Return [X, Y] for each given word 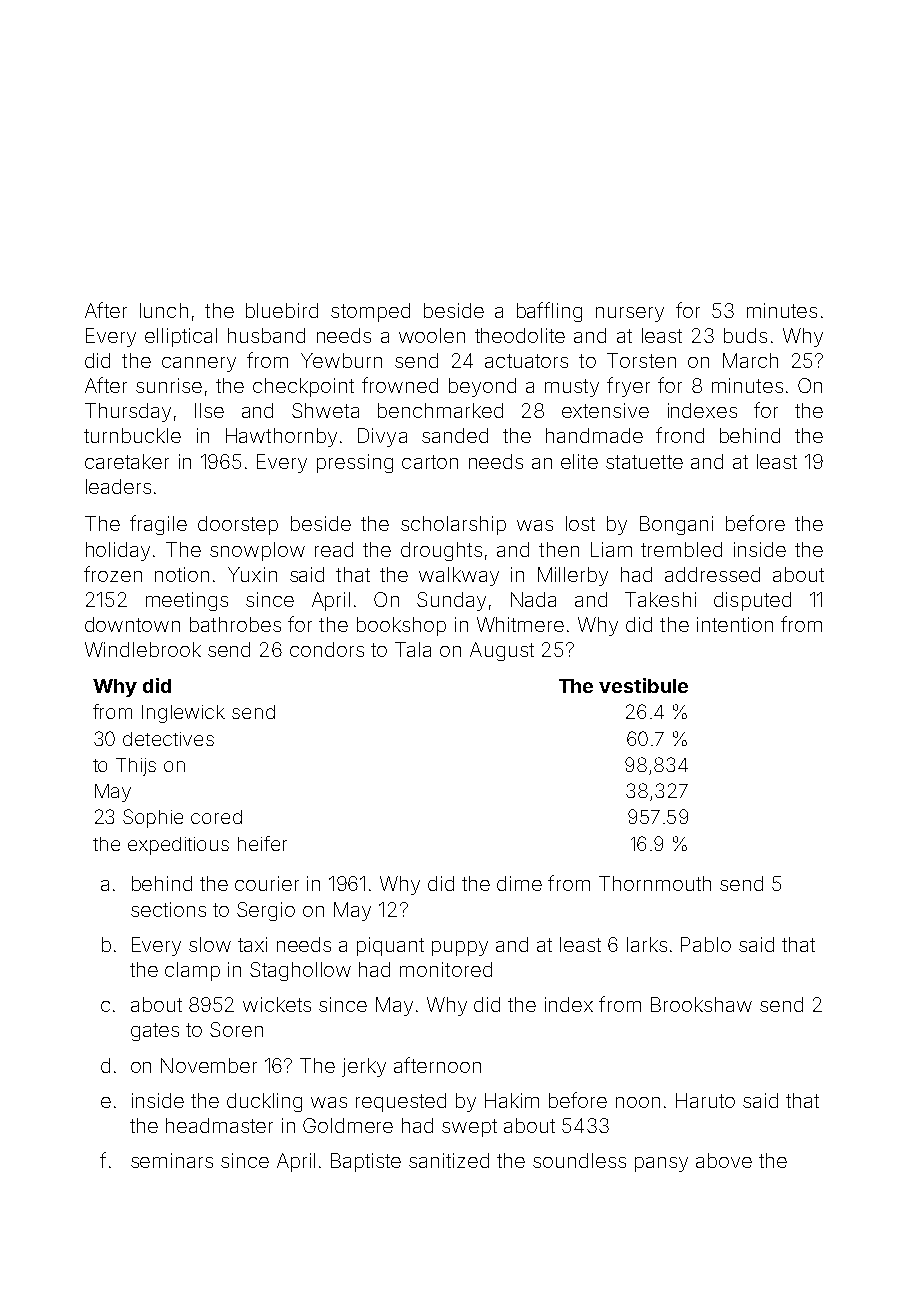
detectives [168, 739]
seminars [172, 1160]
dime [519, 883]
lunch [164, 310]
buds [745, 335]
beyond [482, 387]
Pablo [706, 944]
